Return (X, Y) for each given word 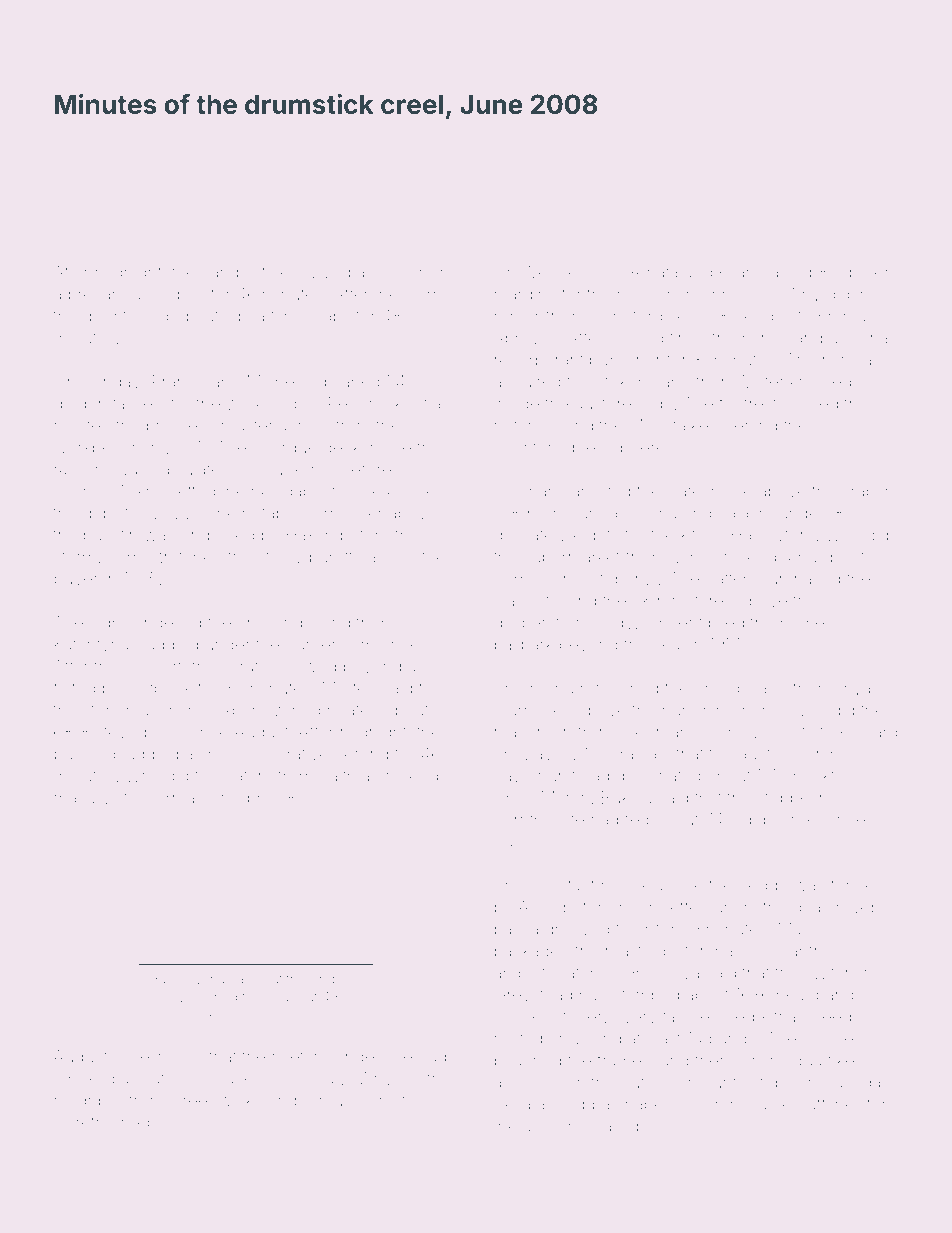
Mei (654, 425)
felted (75, 688)
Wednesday (568, 274)
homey (807, 624)
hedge (763, 887)
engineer (339, 981)
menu (552, 689)
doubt (105, 316)
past (510, 931)
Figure (159, 980)
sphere (638, 449)
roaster (247, 426)
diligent (870, 274)
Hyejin (142, 1058)
